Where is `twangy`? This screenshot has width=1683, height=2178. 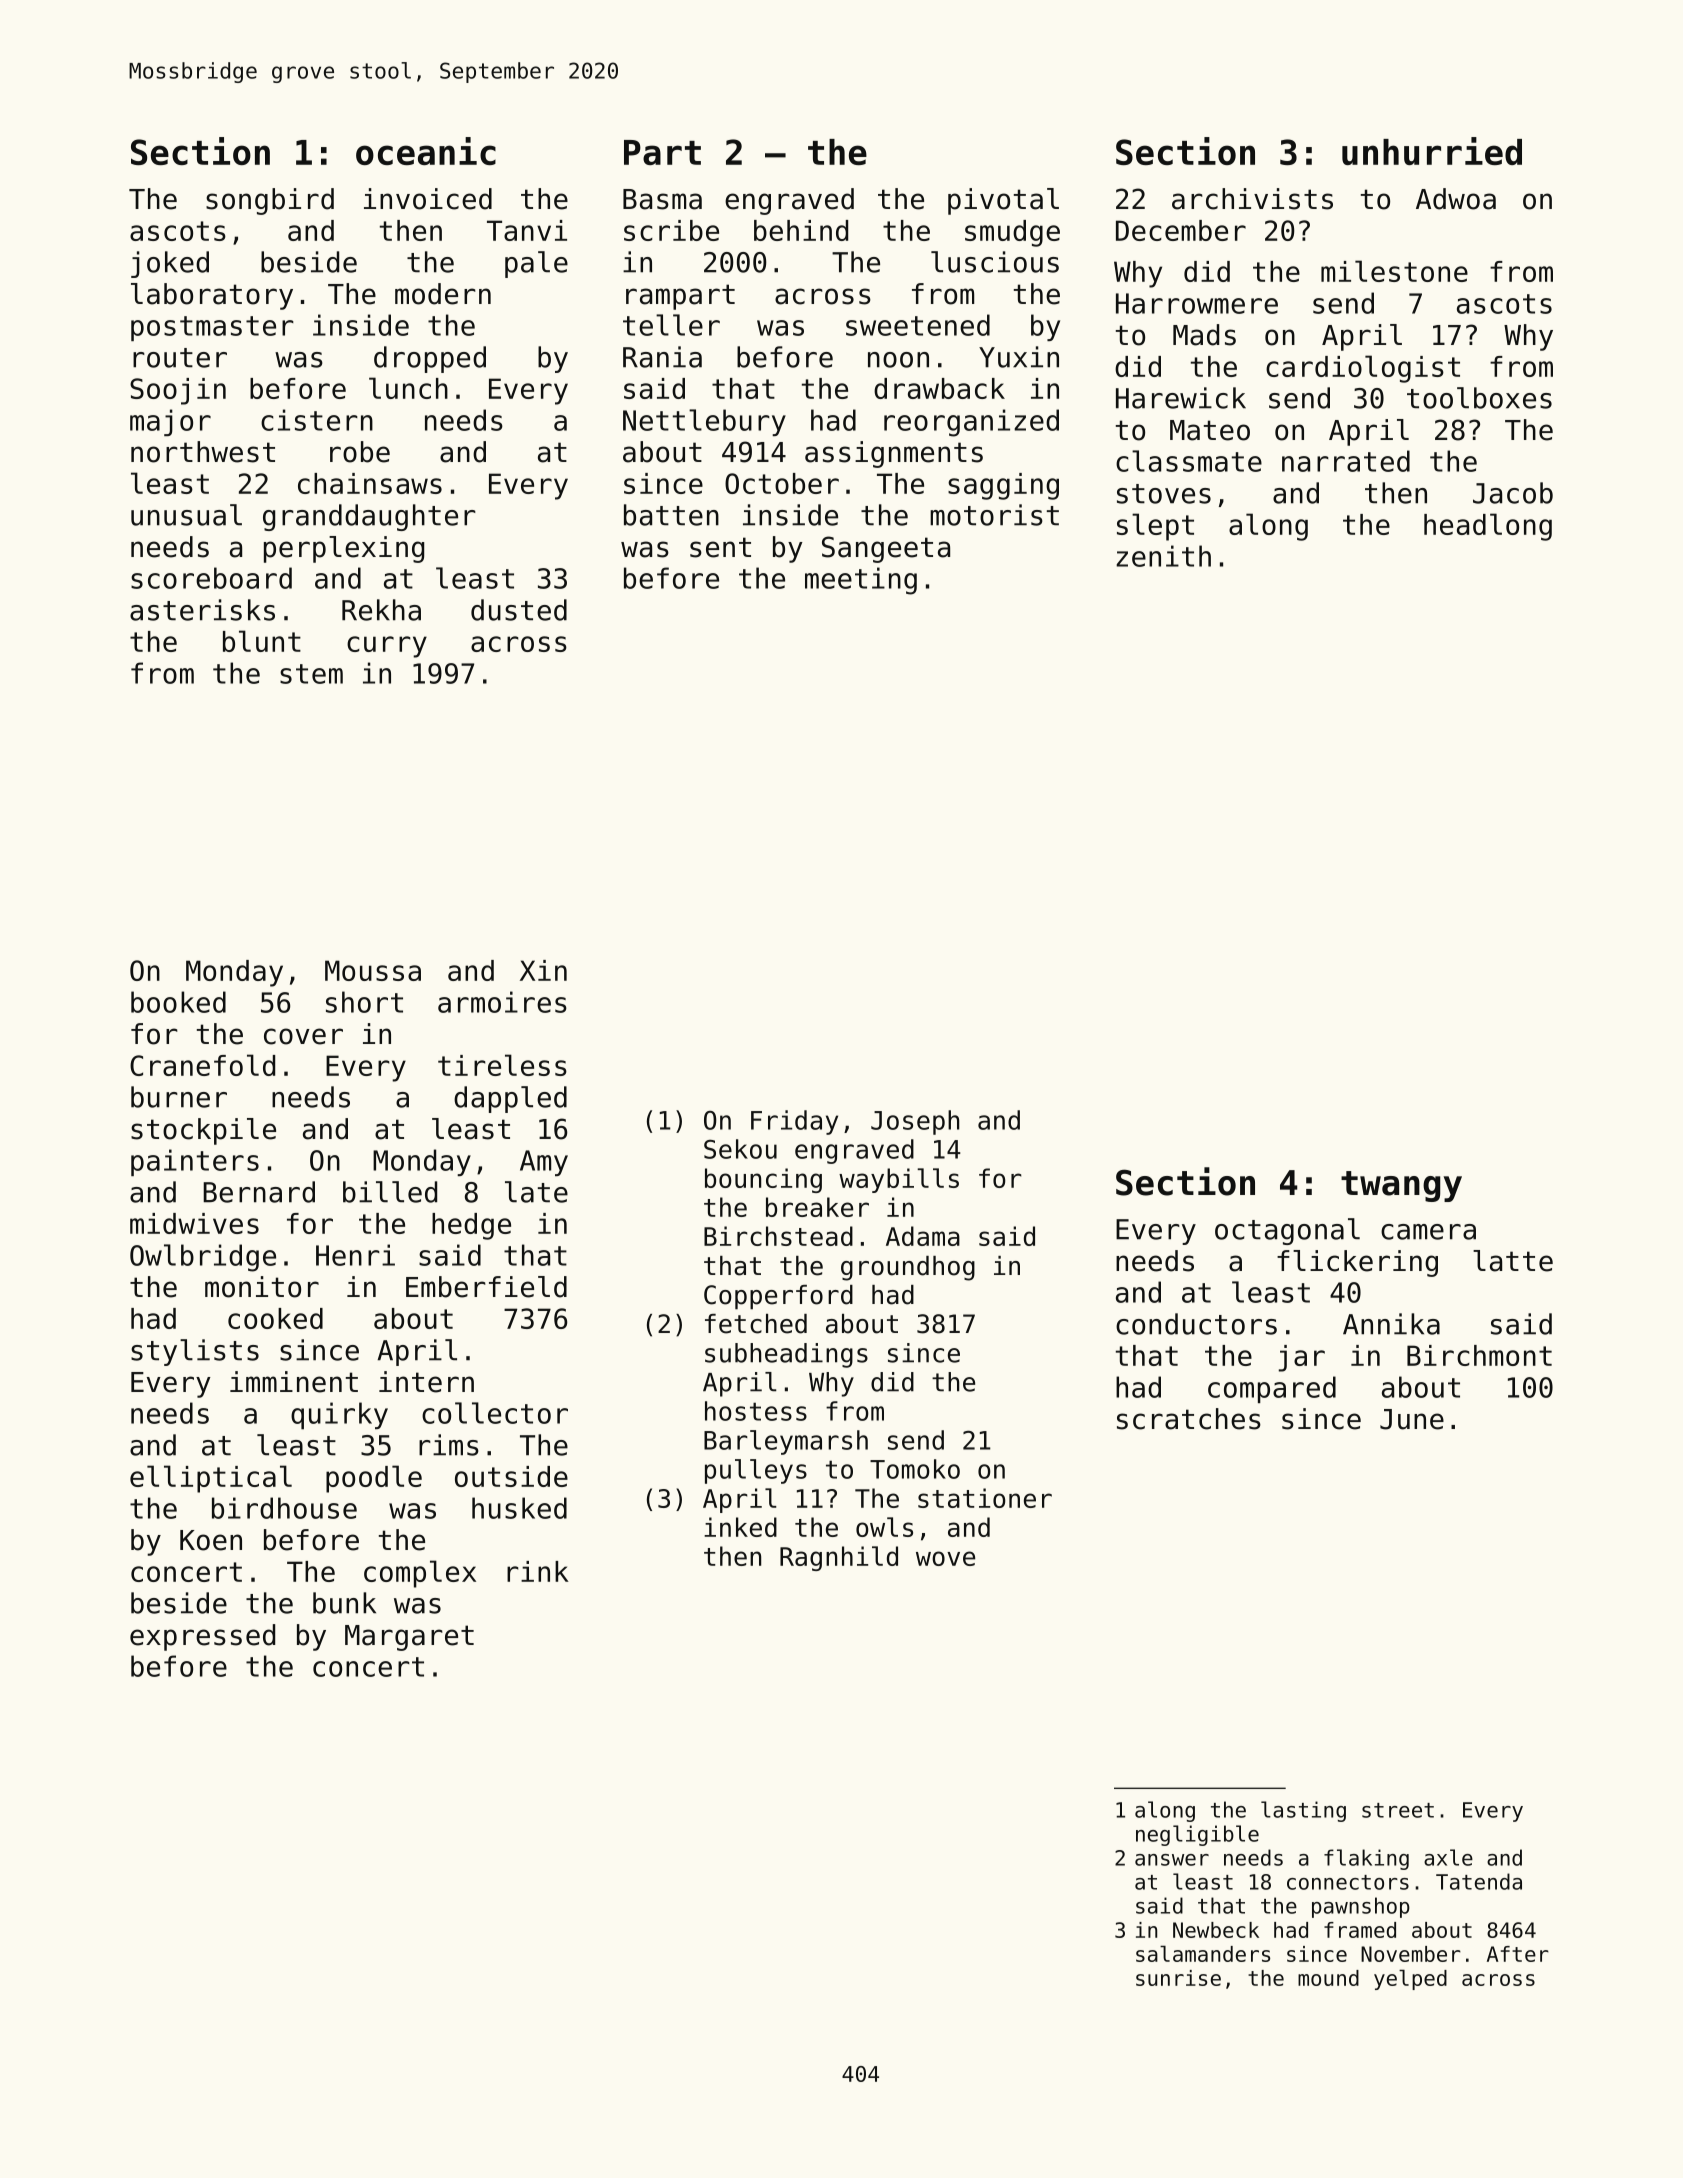
twangy is located at coordinates (1401, 1186).
